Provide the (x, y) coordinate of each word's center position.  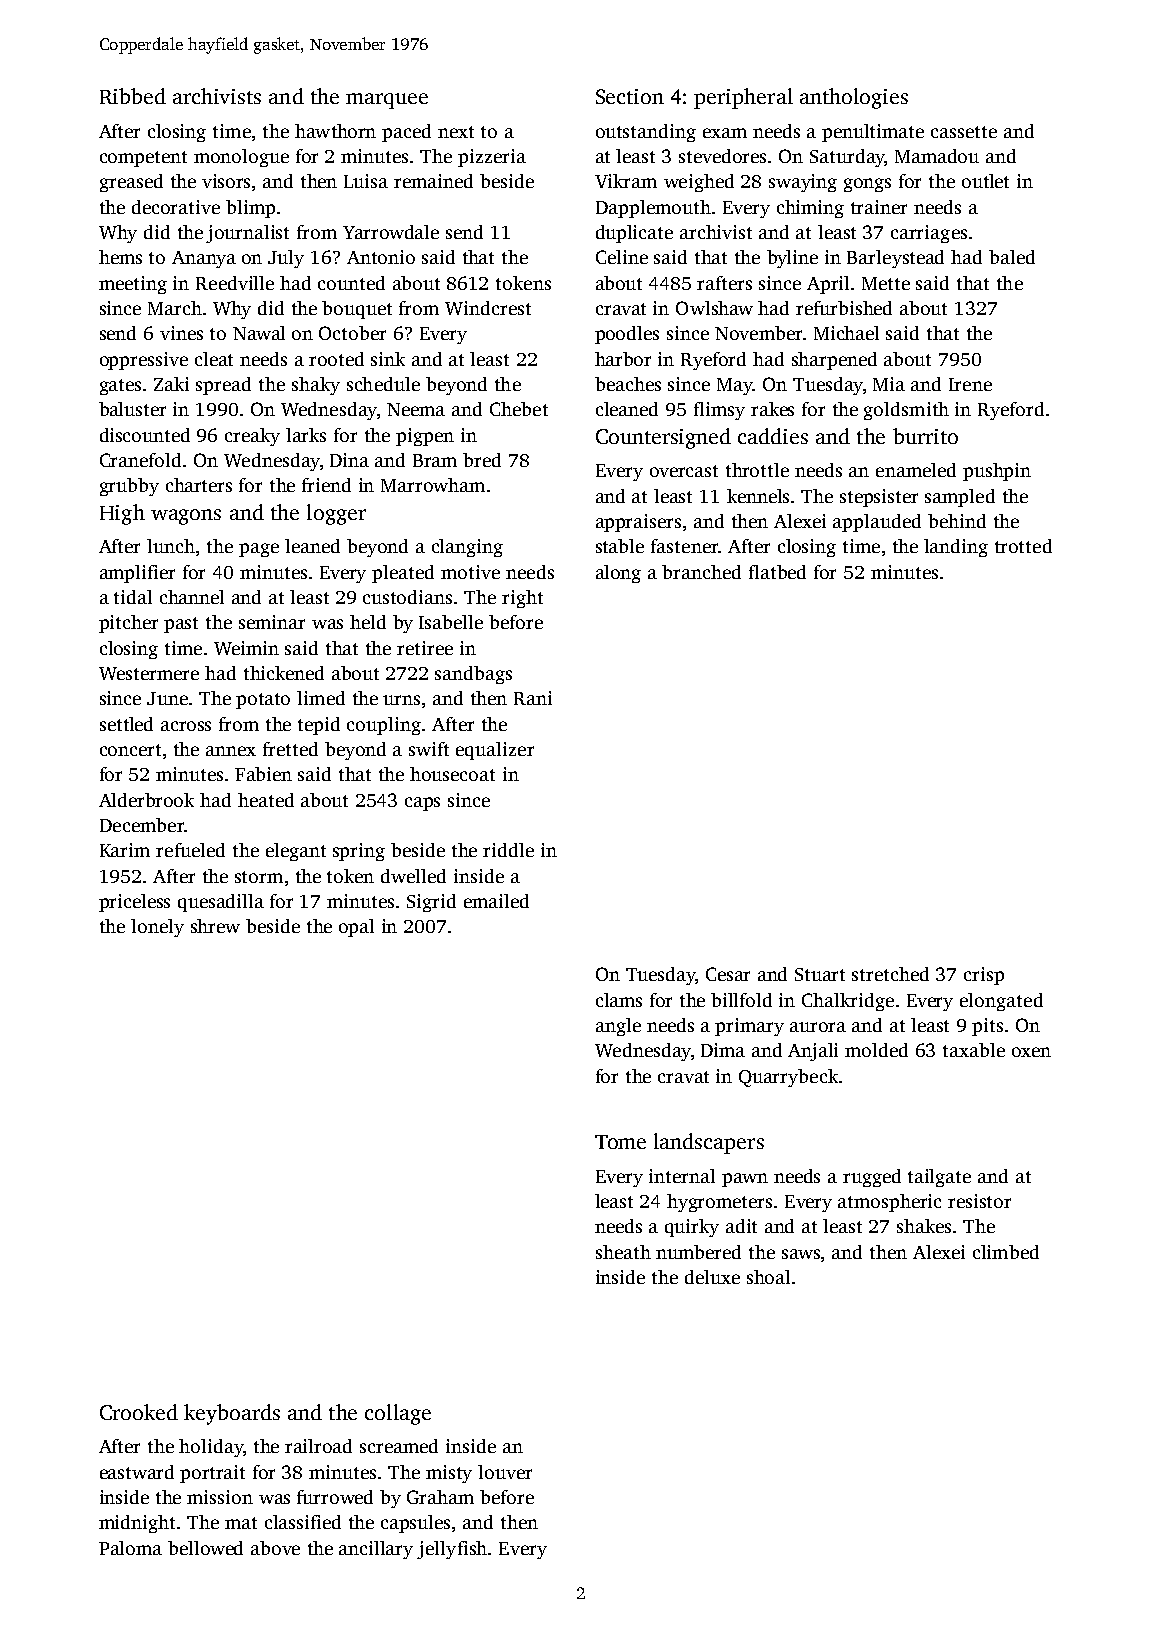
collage (398, 1414)
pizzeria (492, 158)
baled (1012, 257)
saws (801, 1254)
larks (306, 435)
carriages (929, 234)
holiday (211, 1448)
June (167, 698)
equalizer (495, 751)
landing (956, 548)
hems (120, 257)
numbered (698, 1252)
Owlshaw (714, 308)
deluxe (712, 1277)
